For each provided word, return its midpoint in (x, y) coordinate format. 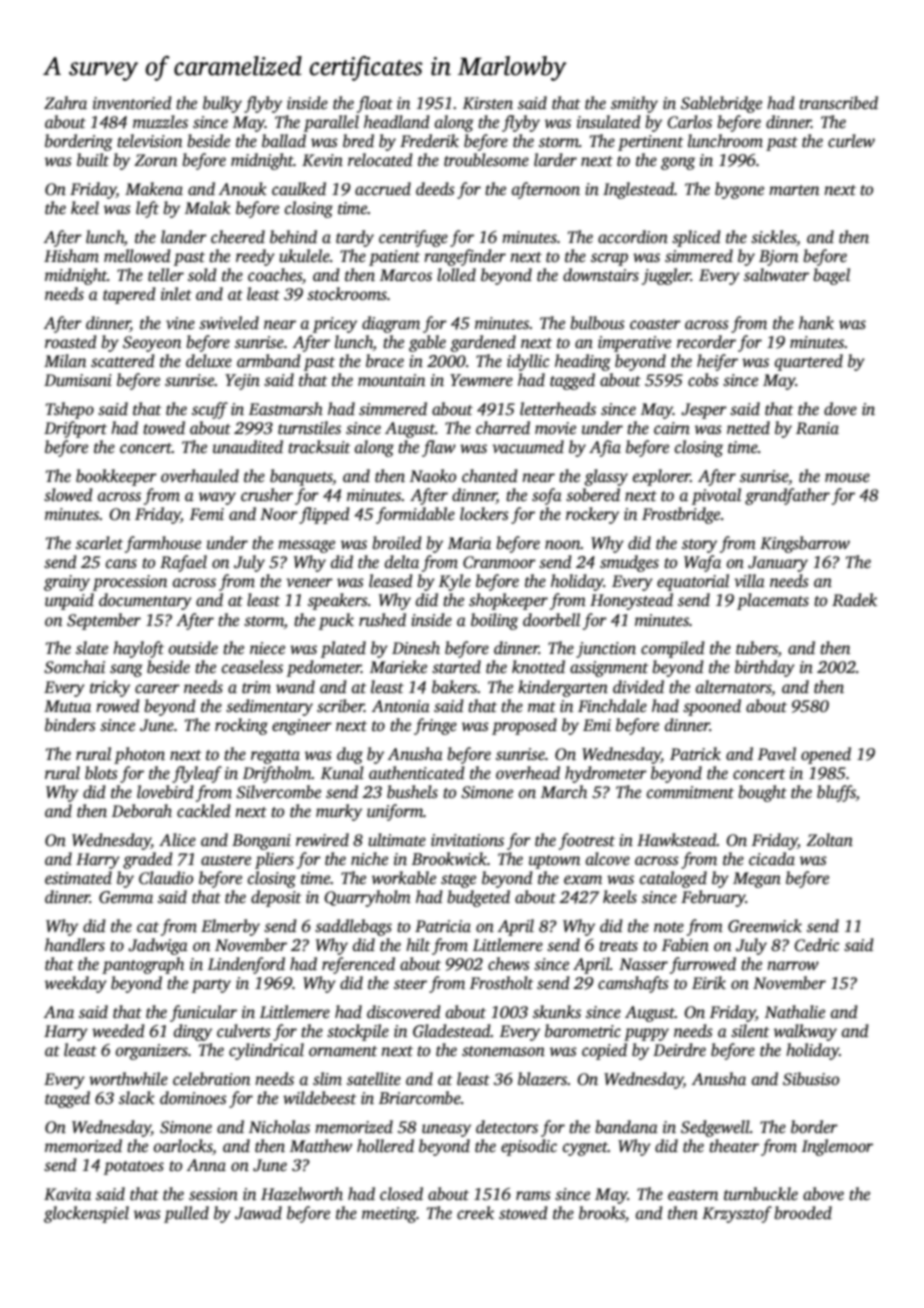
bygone (739, 190)
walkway (805, 1032)
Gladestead (452, 1031)
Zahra (65, 102)
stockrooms (347, 294)
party (211, 986)
